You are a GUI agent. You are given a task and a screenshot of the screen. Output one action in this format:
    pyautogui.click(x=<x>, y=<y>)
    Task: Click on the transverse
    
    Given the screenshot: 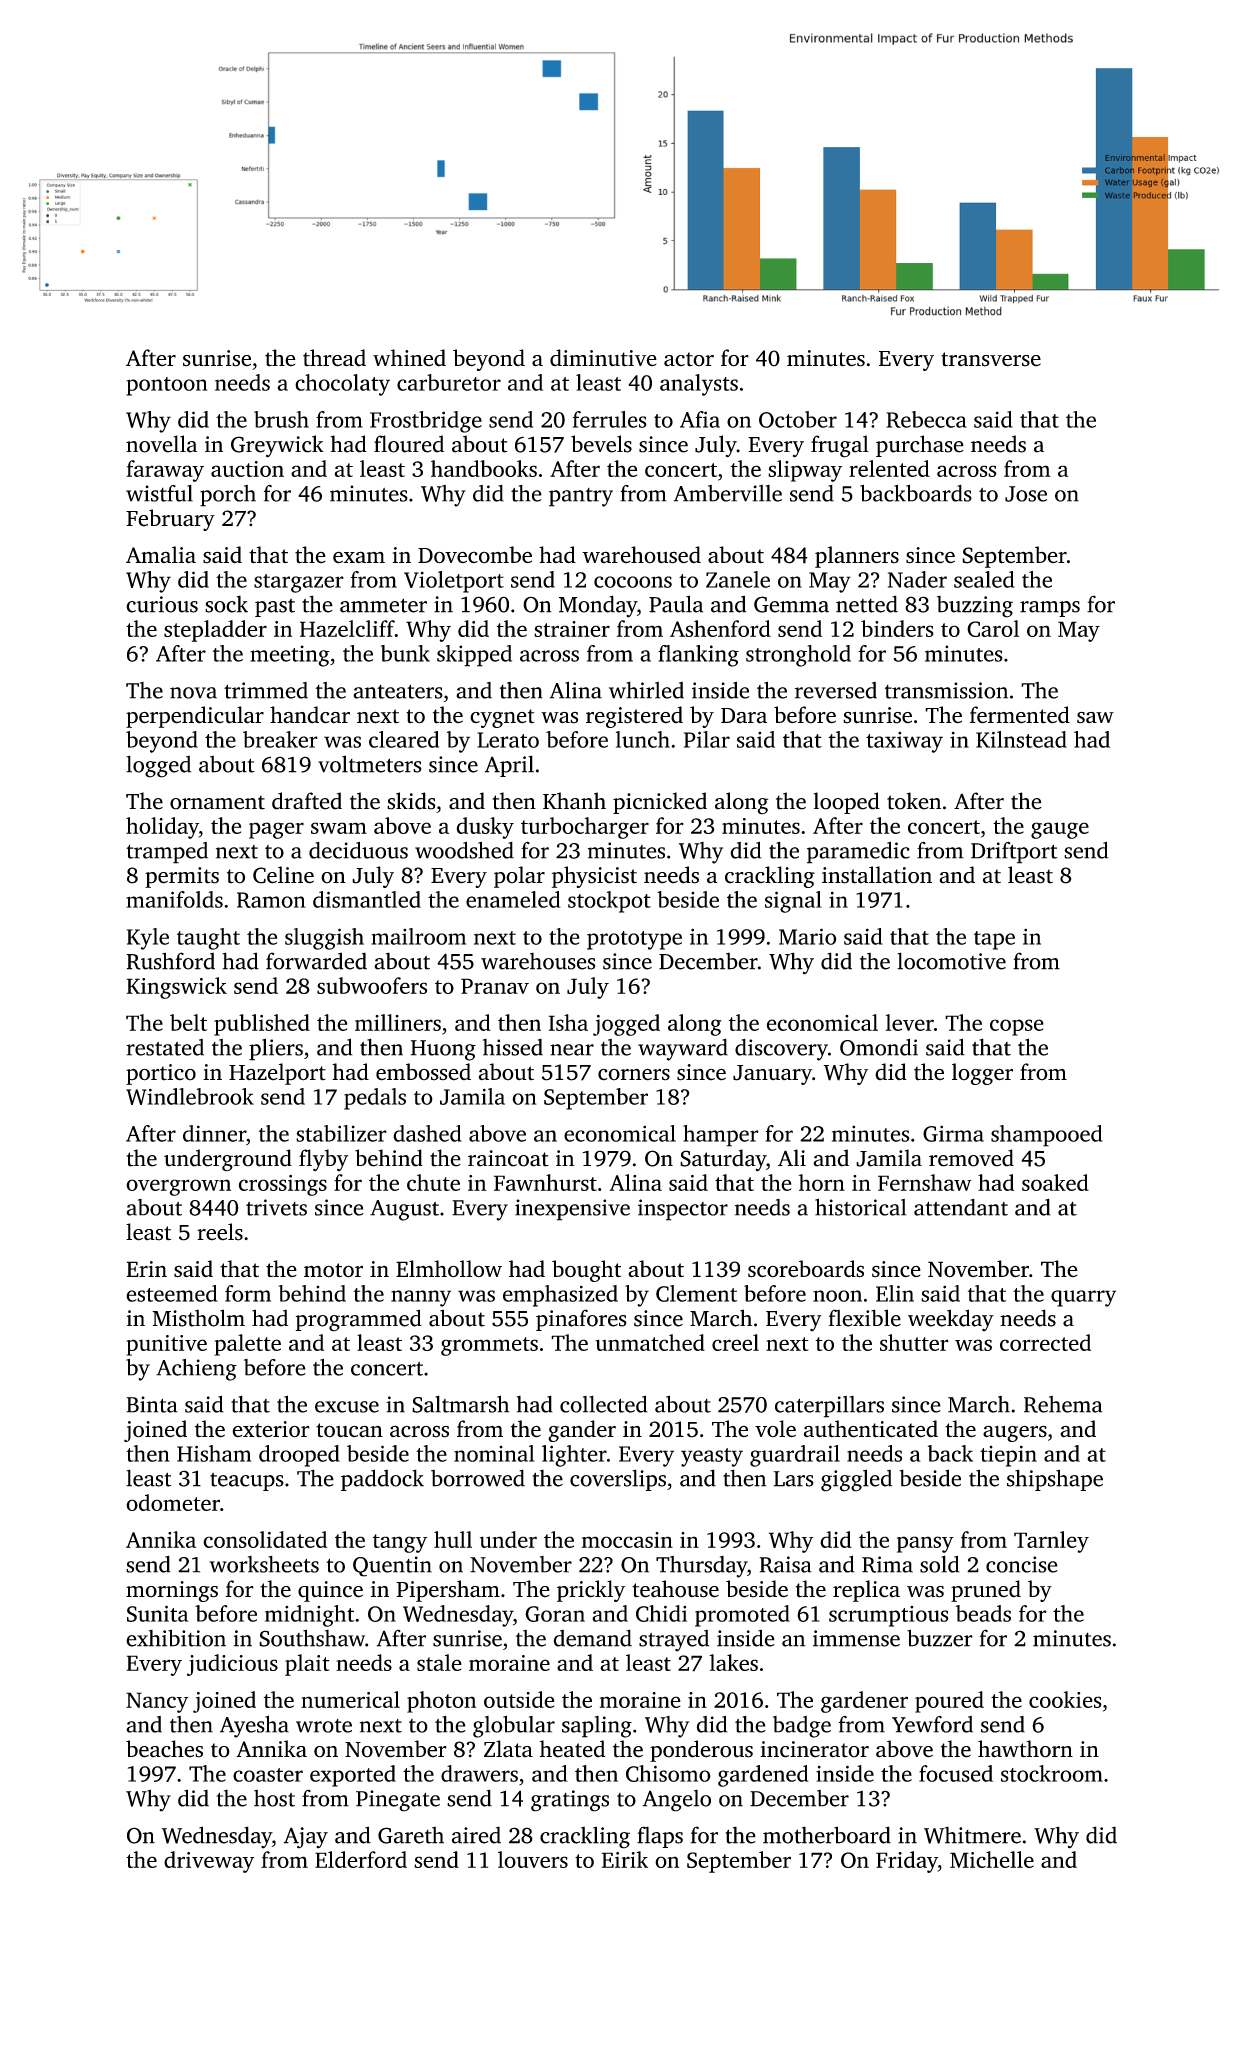 What is the action you would take?
    pyautogui.click(x=991, y=359)
